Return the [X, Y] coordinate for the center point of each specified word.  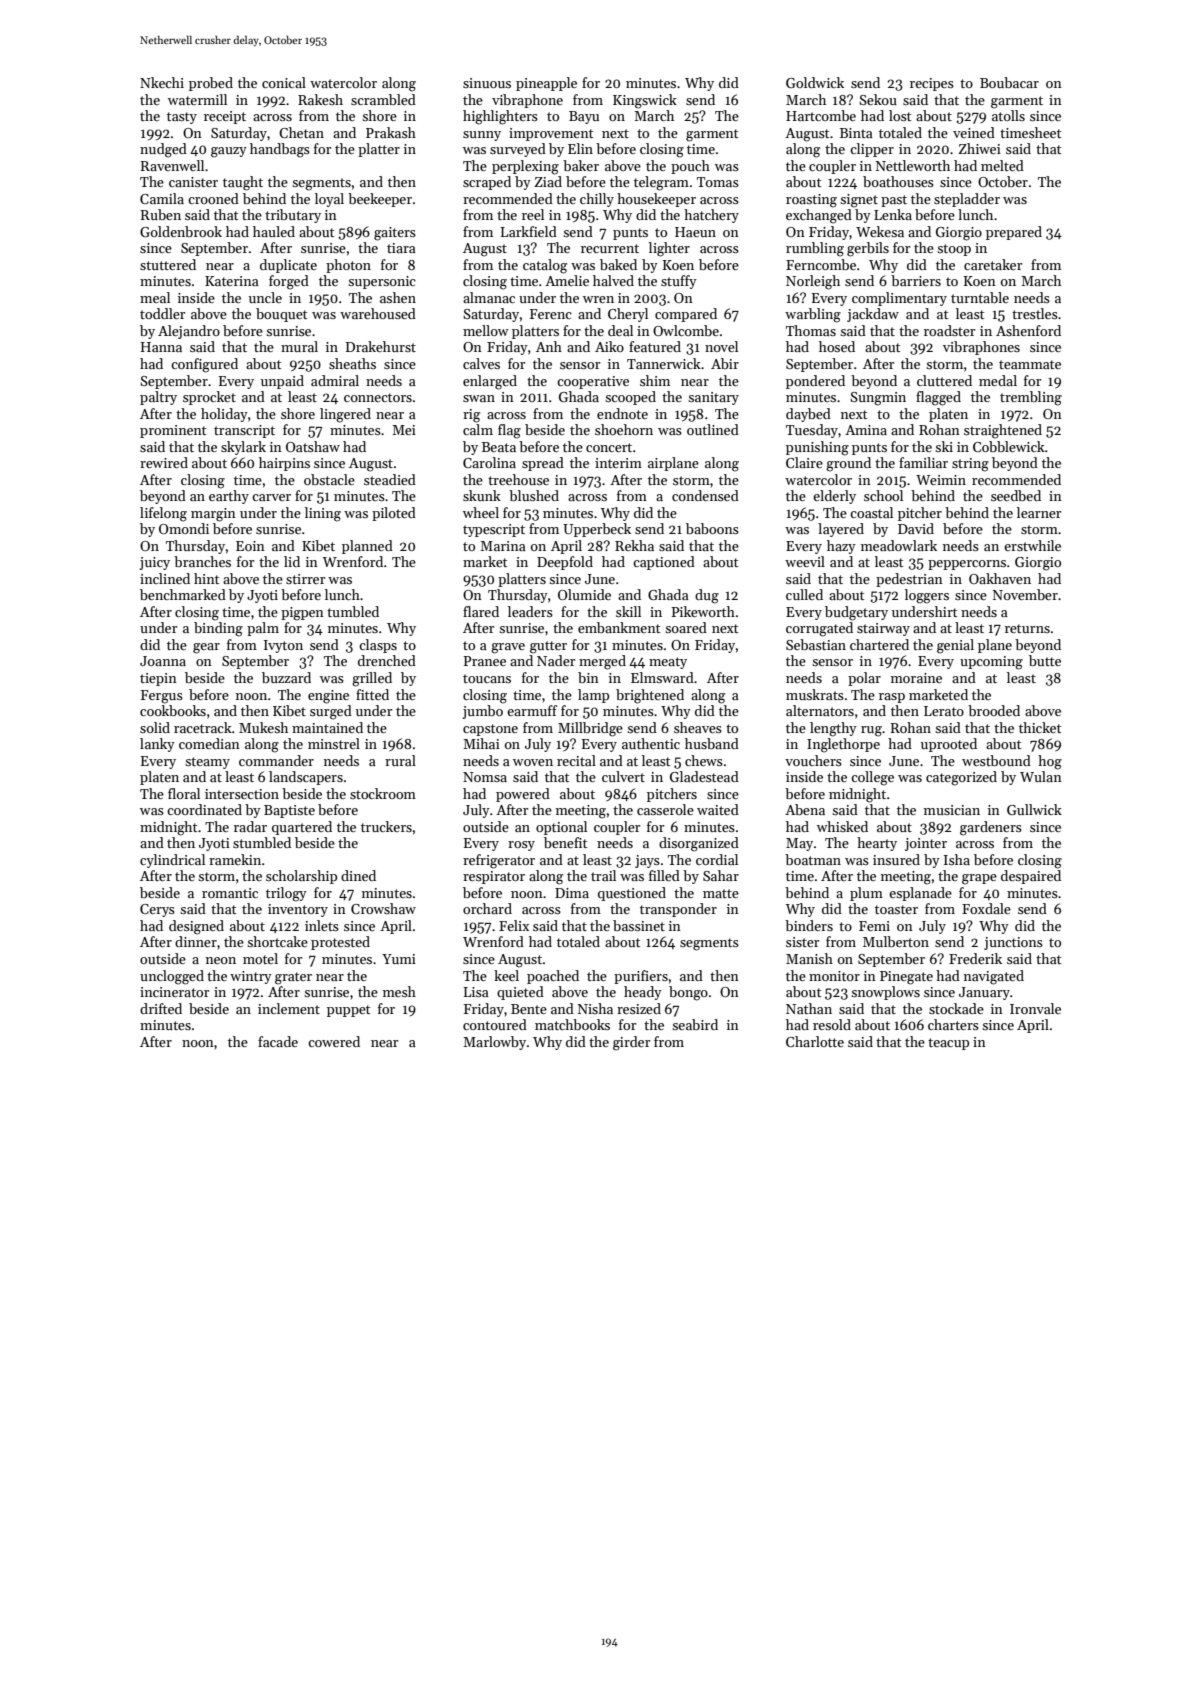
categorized [961, 778]
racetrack [203, 727]
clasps [378, 646]
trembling [1031, 398]
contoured [495, 1024]
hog [1050, 762]
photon [348, 266]
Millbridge [590, 729]
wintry [251, 977]
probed [211, 84]
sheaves [698, 727]
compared [686, 315]
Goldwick [815, 82]
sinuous [487, 83]
